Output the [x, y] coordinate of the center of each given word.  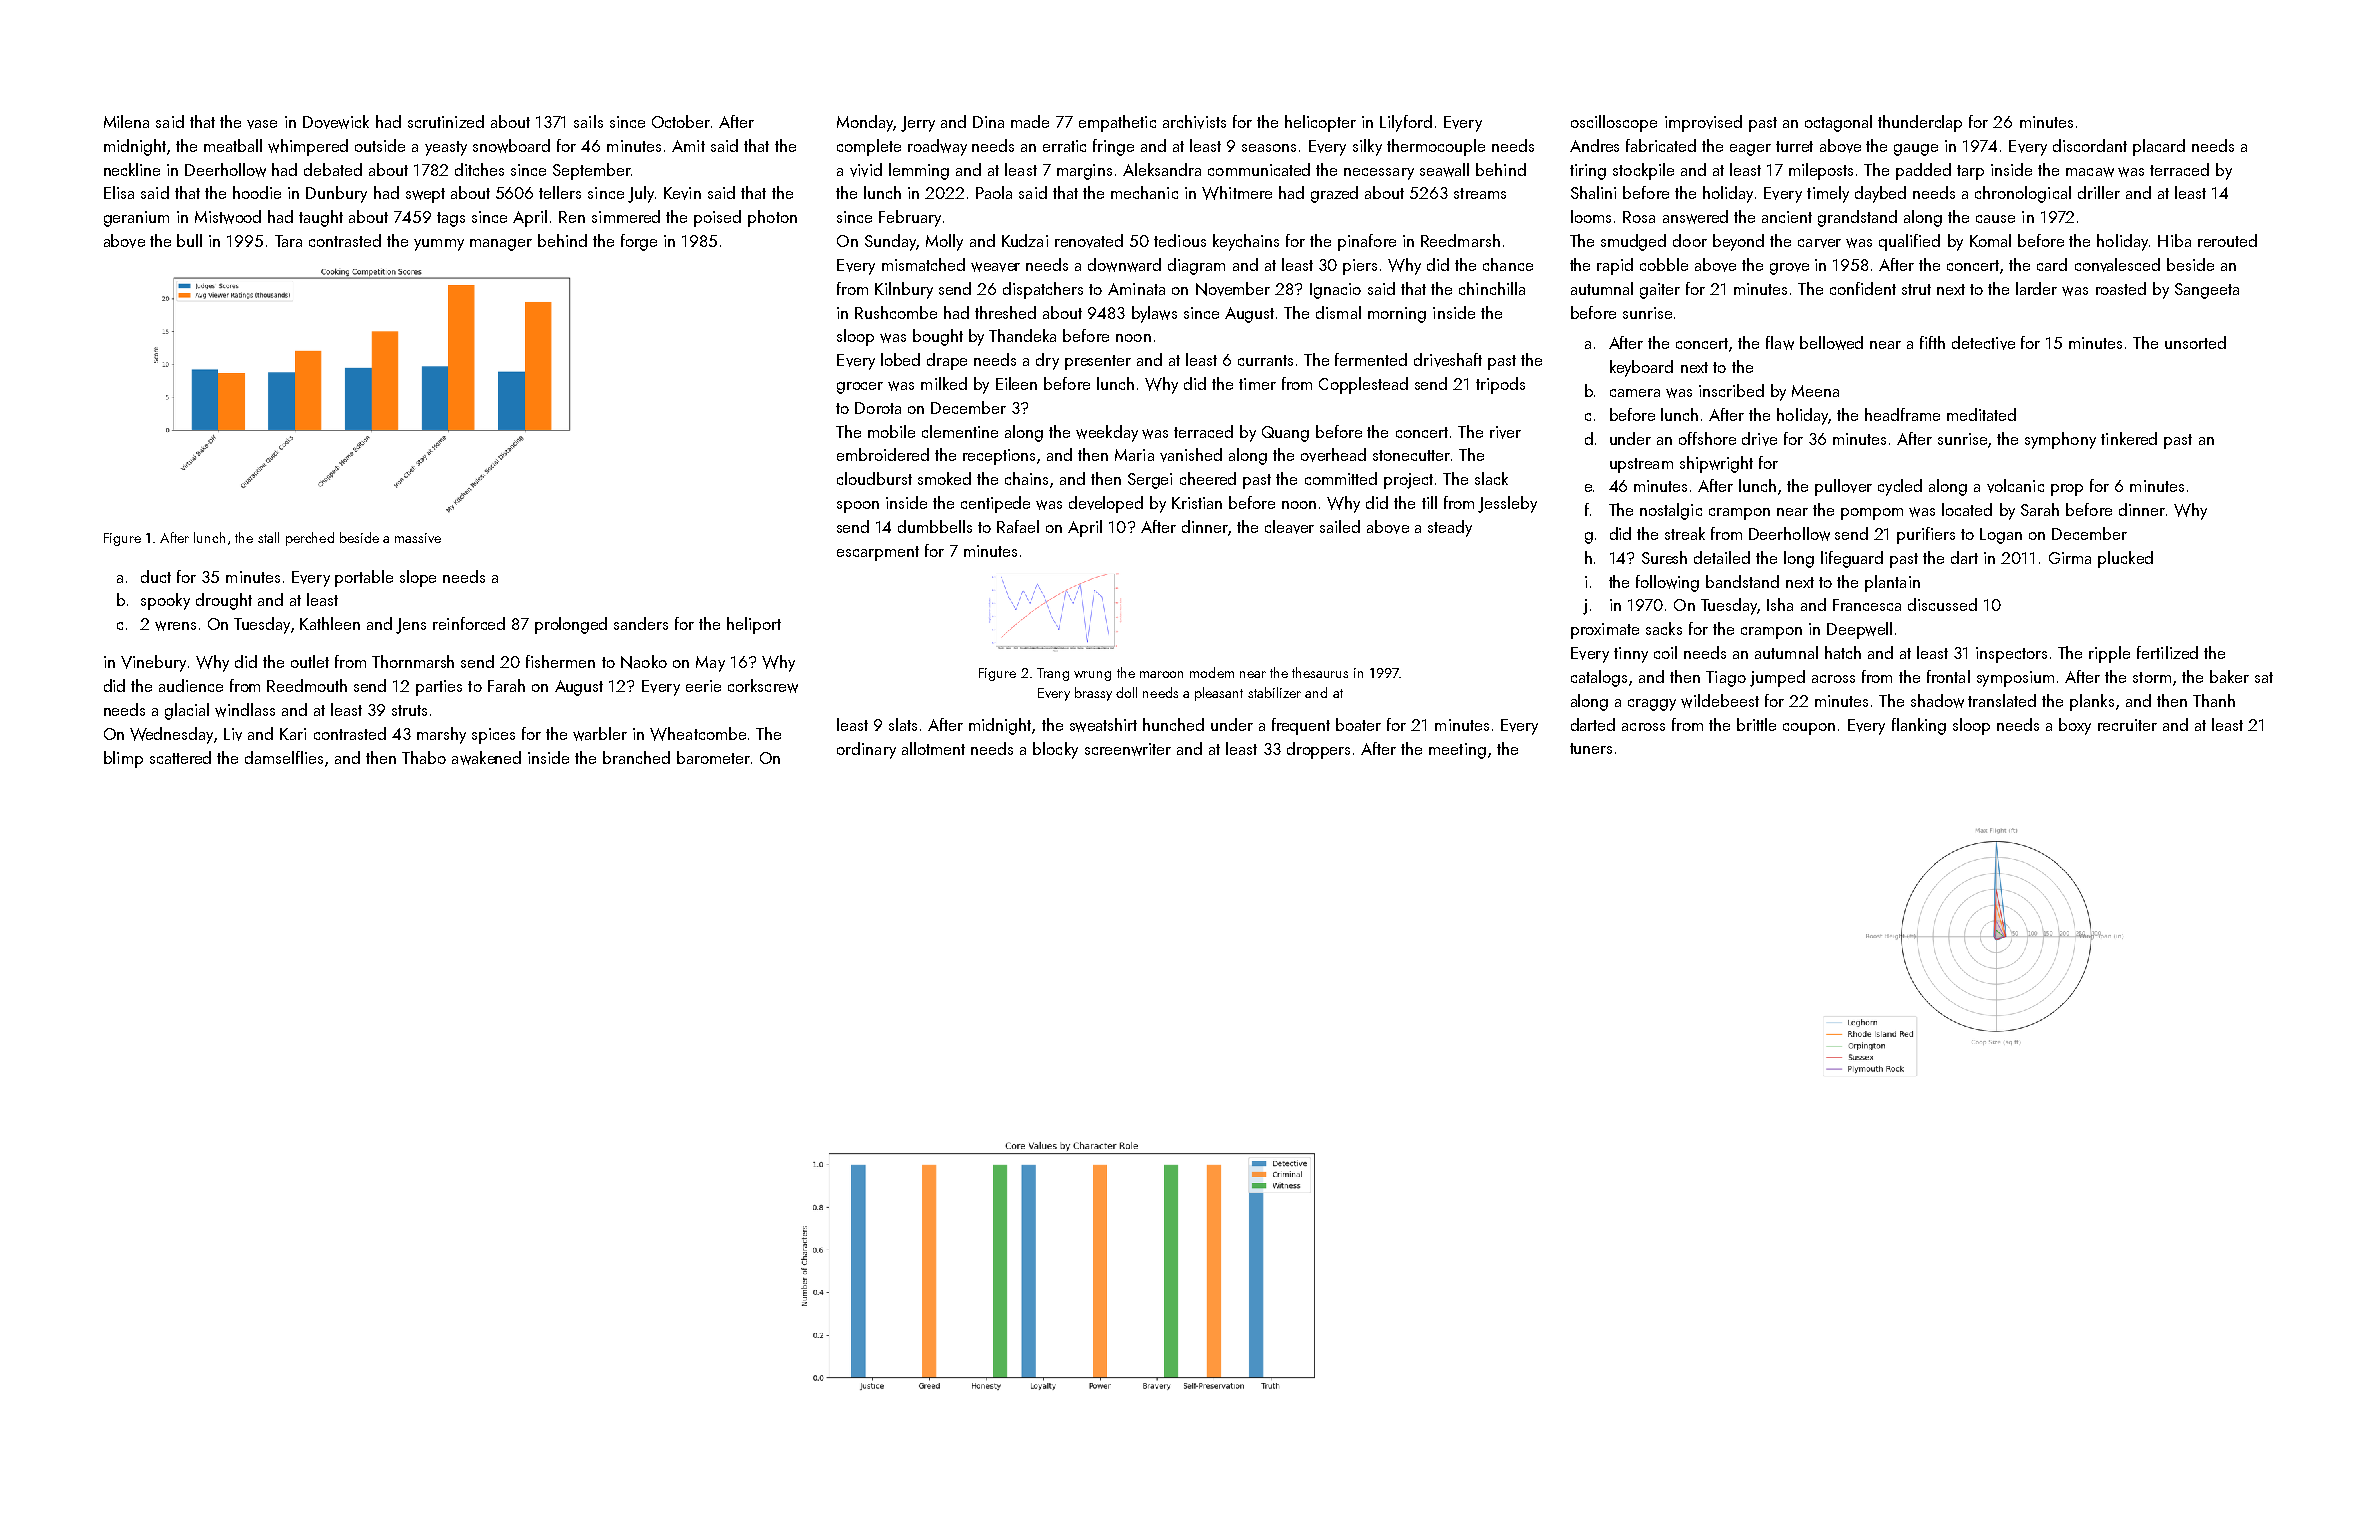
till [1429, 502]
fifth [1932, 342]
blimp [123, 759]
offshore [1707, 438]
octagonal [1838, 123]
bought [938, 337]
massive [418, 538]
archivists [1194, 122]
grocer [860, 388]
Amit [688, 146]
